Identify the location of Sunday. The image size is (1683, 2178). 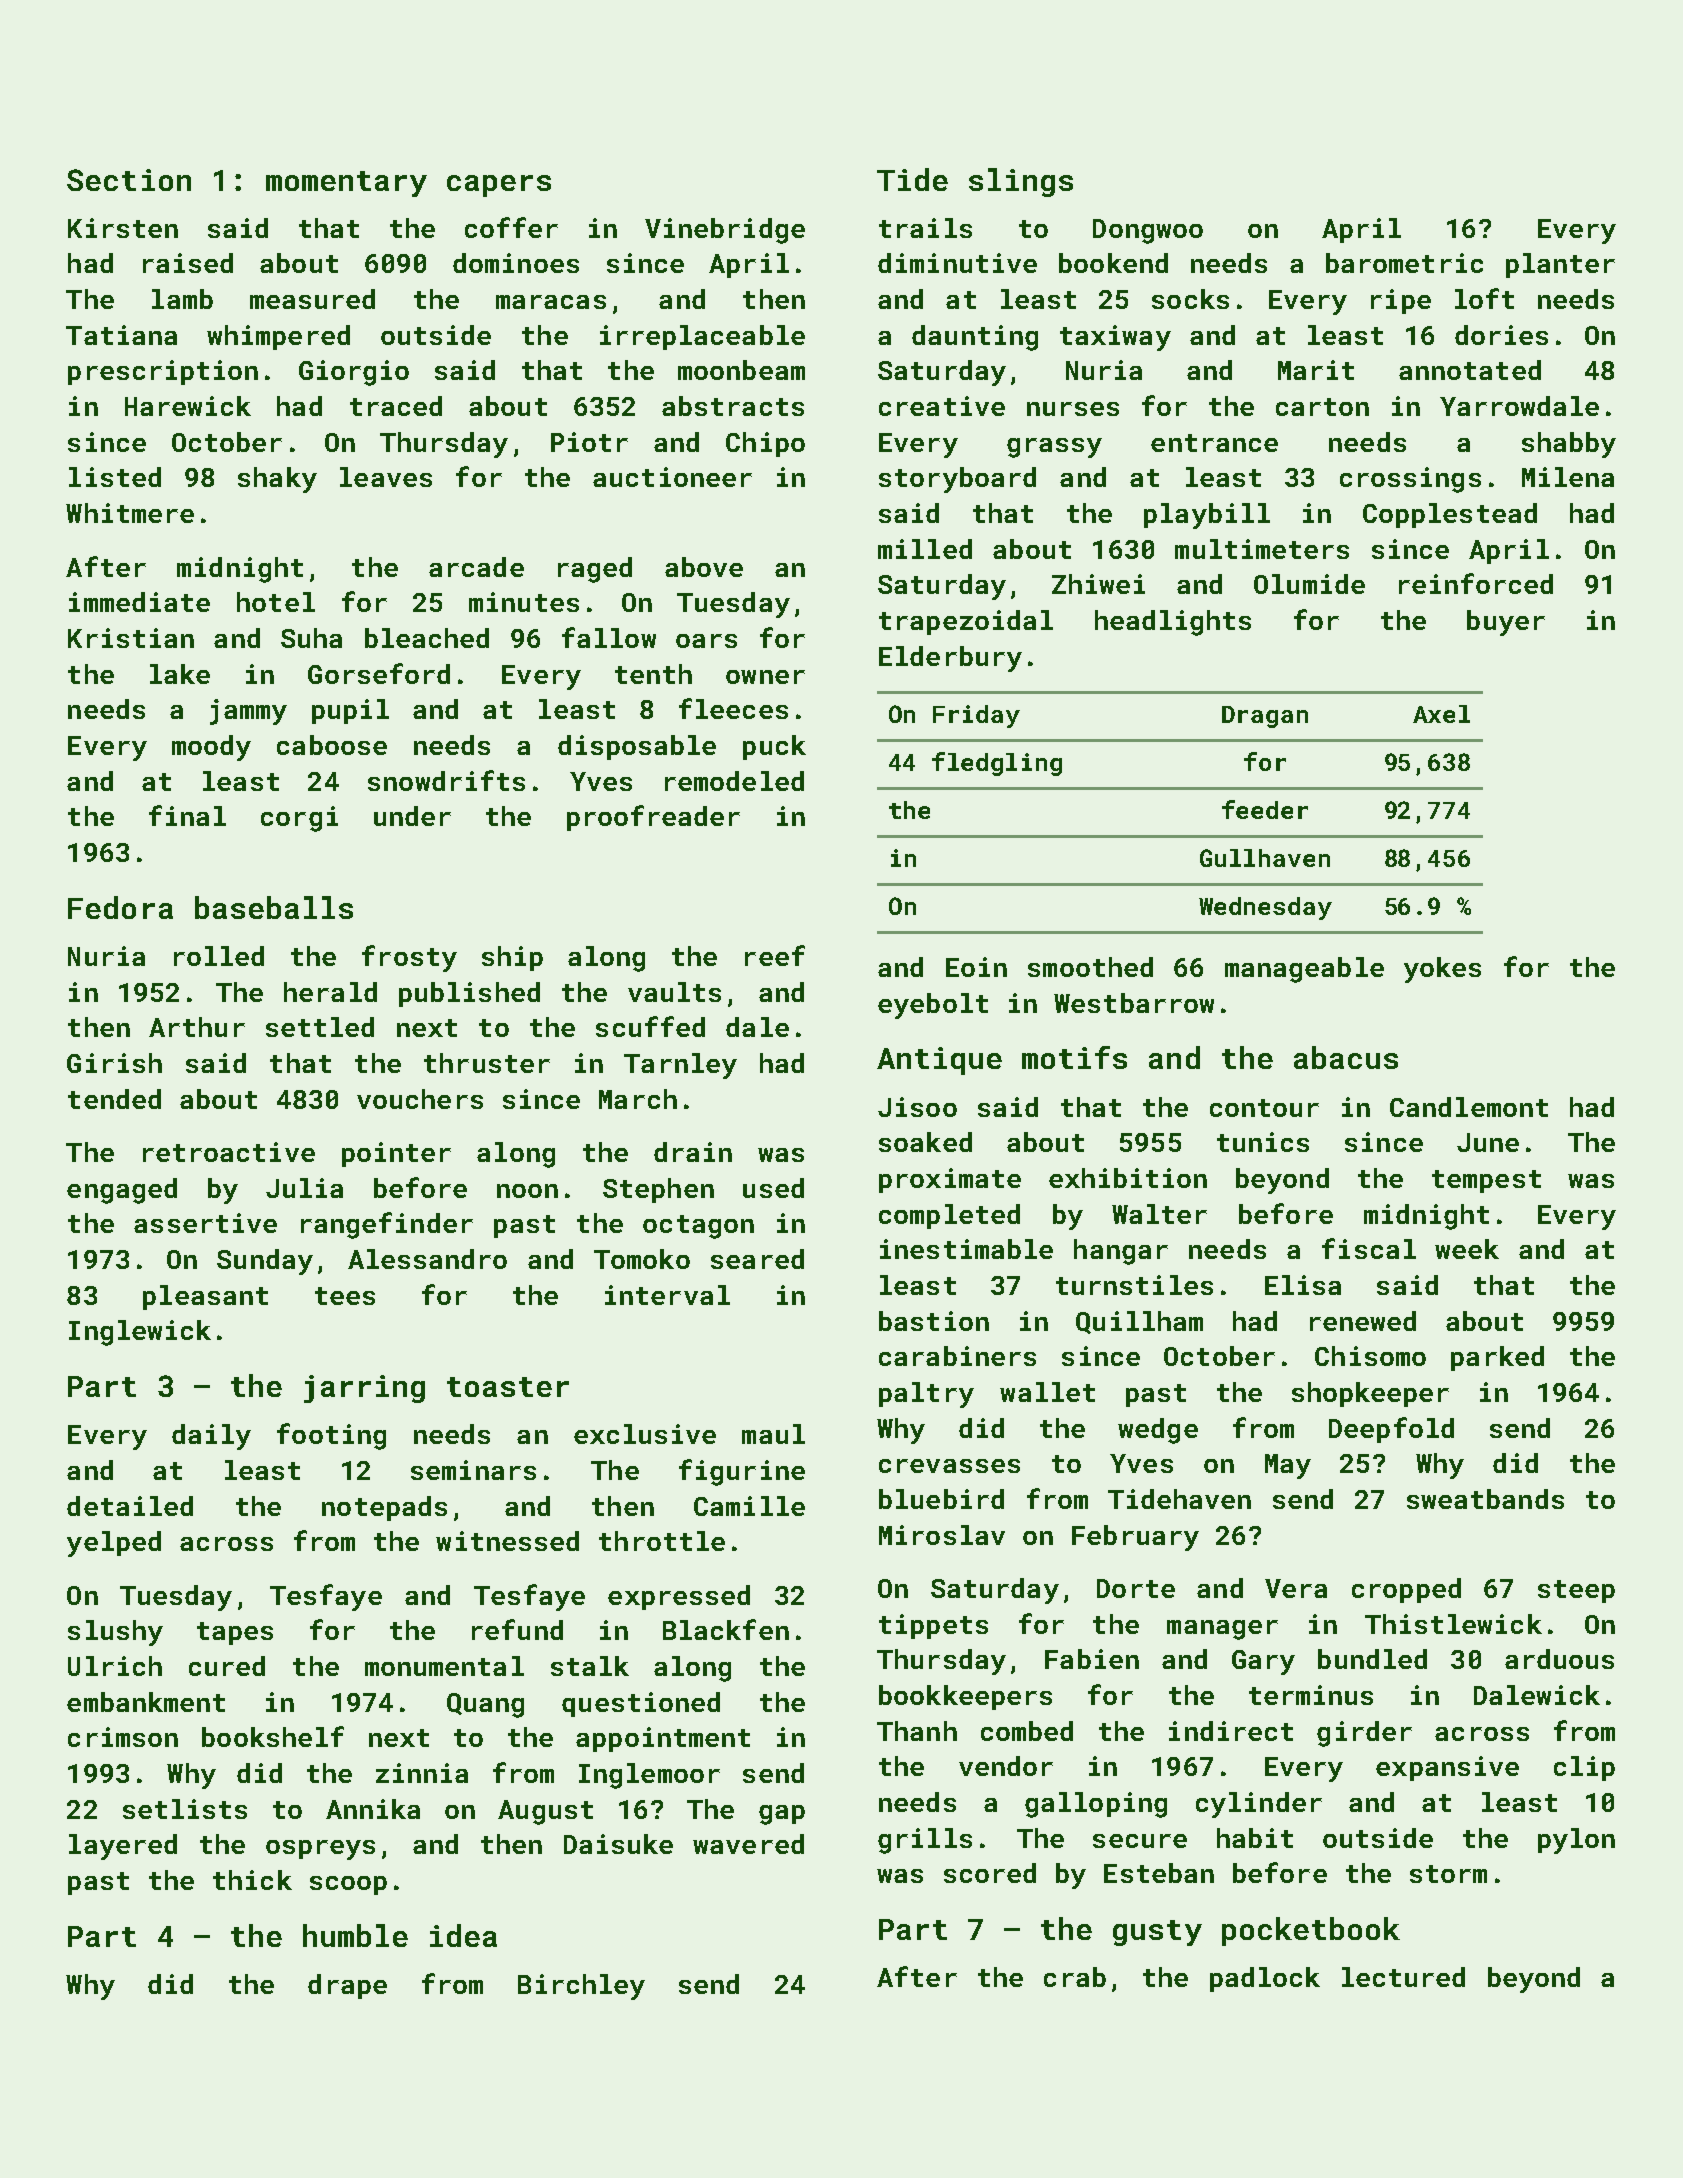
(265, 1262).
